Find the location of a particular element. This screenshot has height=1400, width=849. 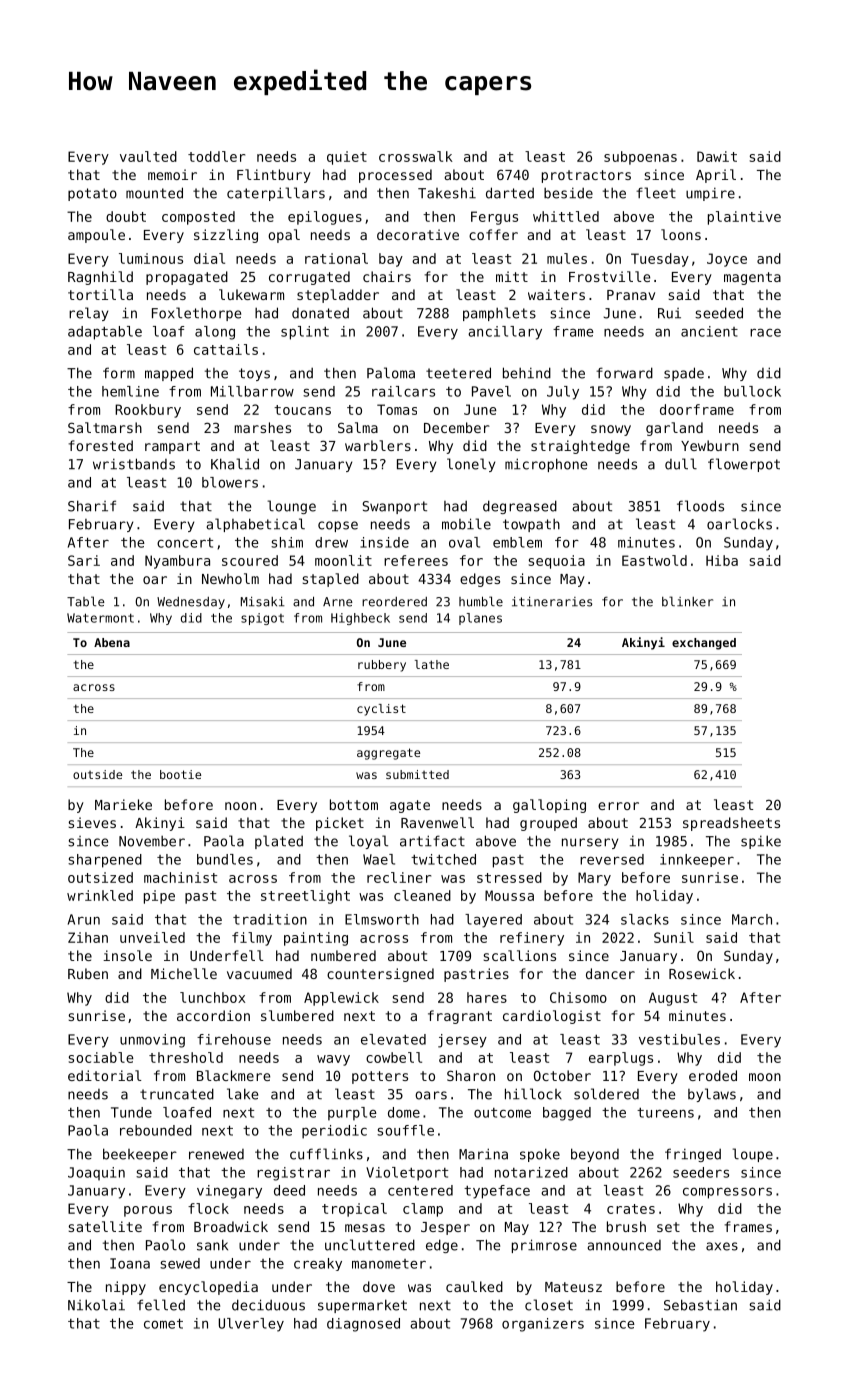

Abena is located at coordinates (112, 642).
